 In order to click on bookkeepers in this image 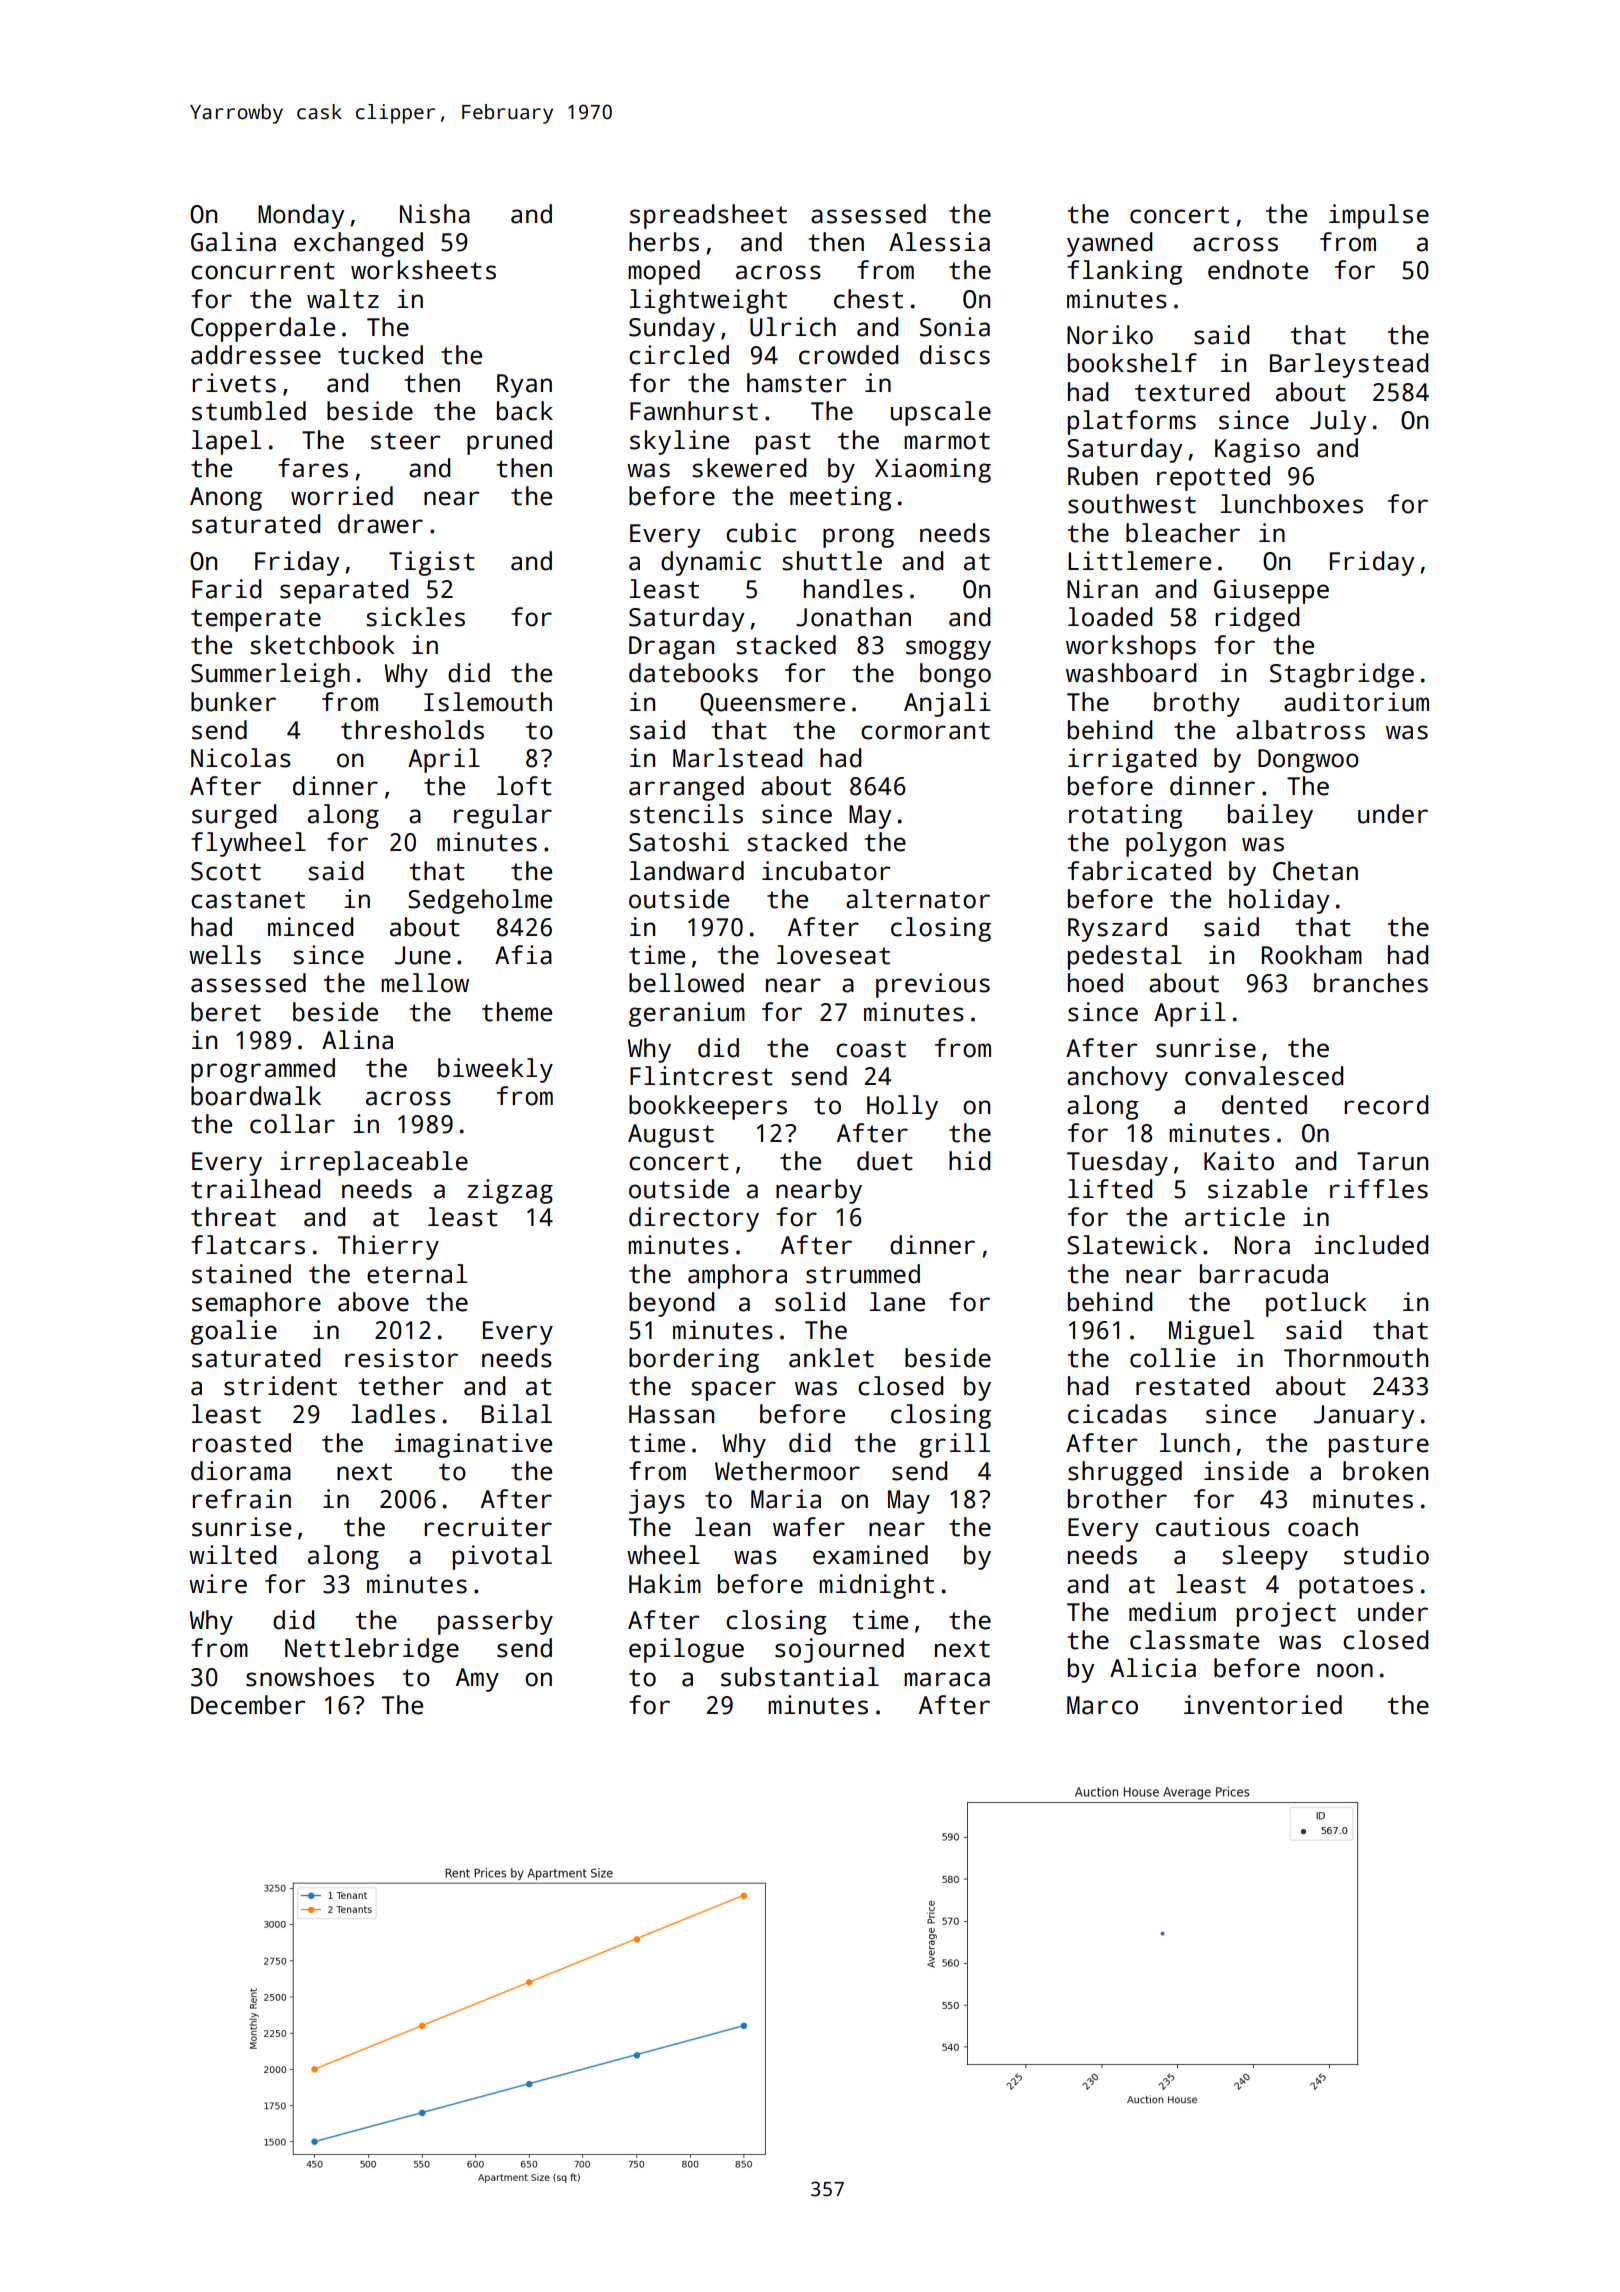, I will do `click(708, 1107)`.
